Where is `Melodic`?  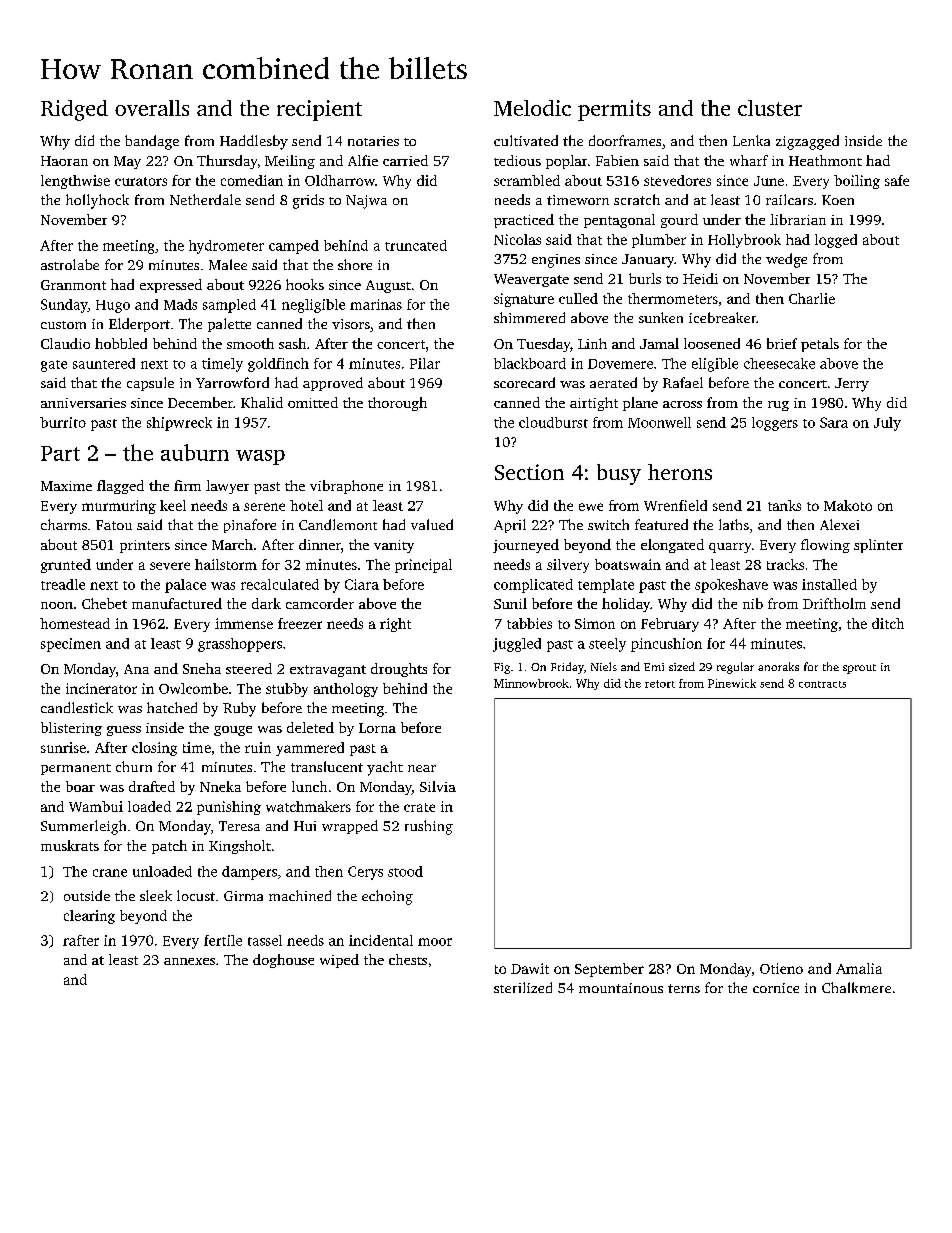 Melodic is located at coordinates (532, 108).
